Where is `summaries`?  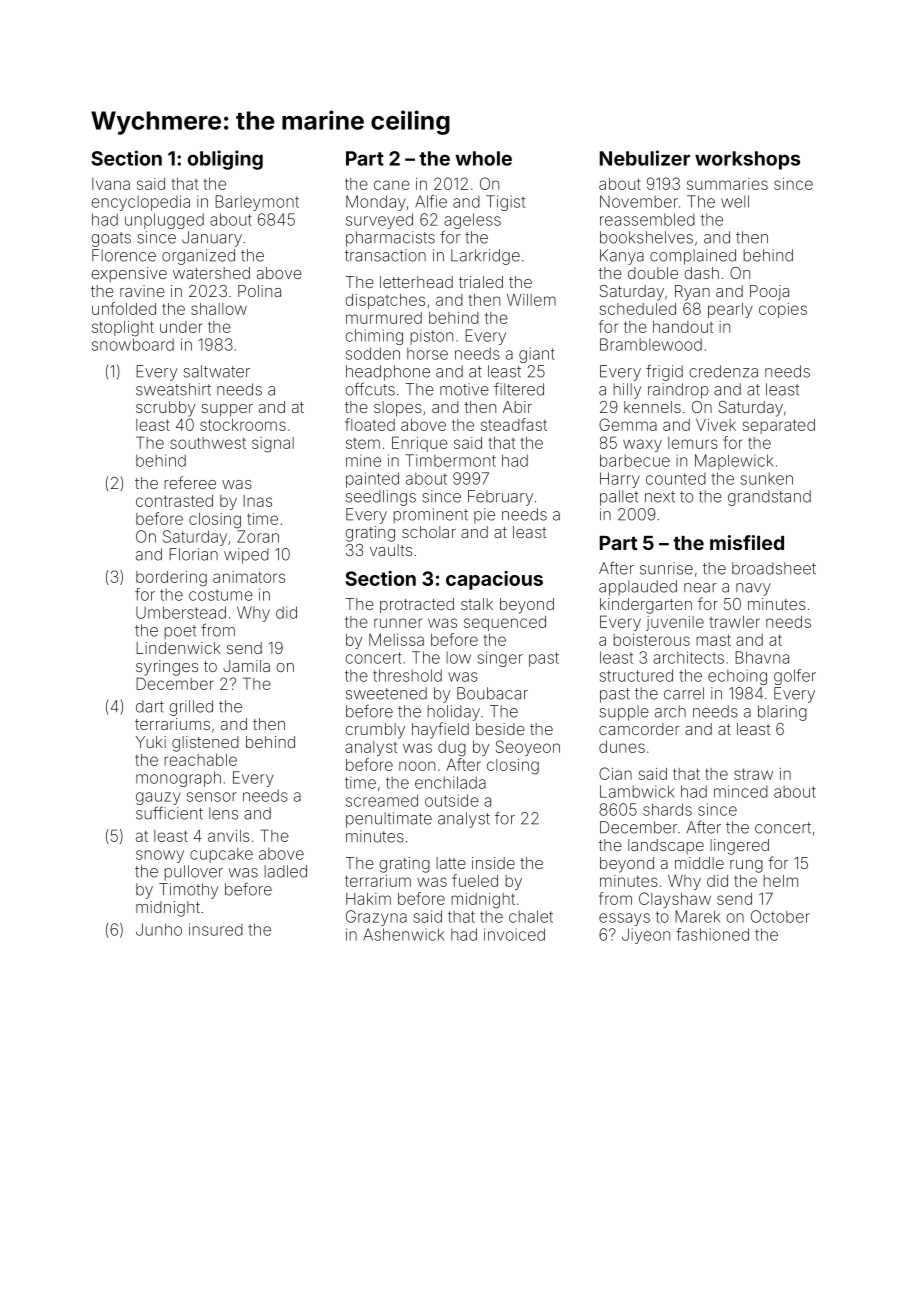 summaries is located at coordinates (727, 184).
